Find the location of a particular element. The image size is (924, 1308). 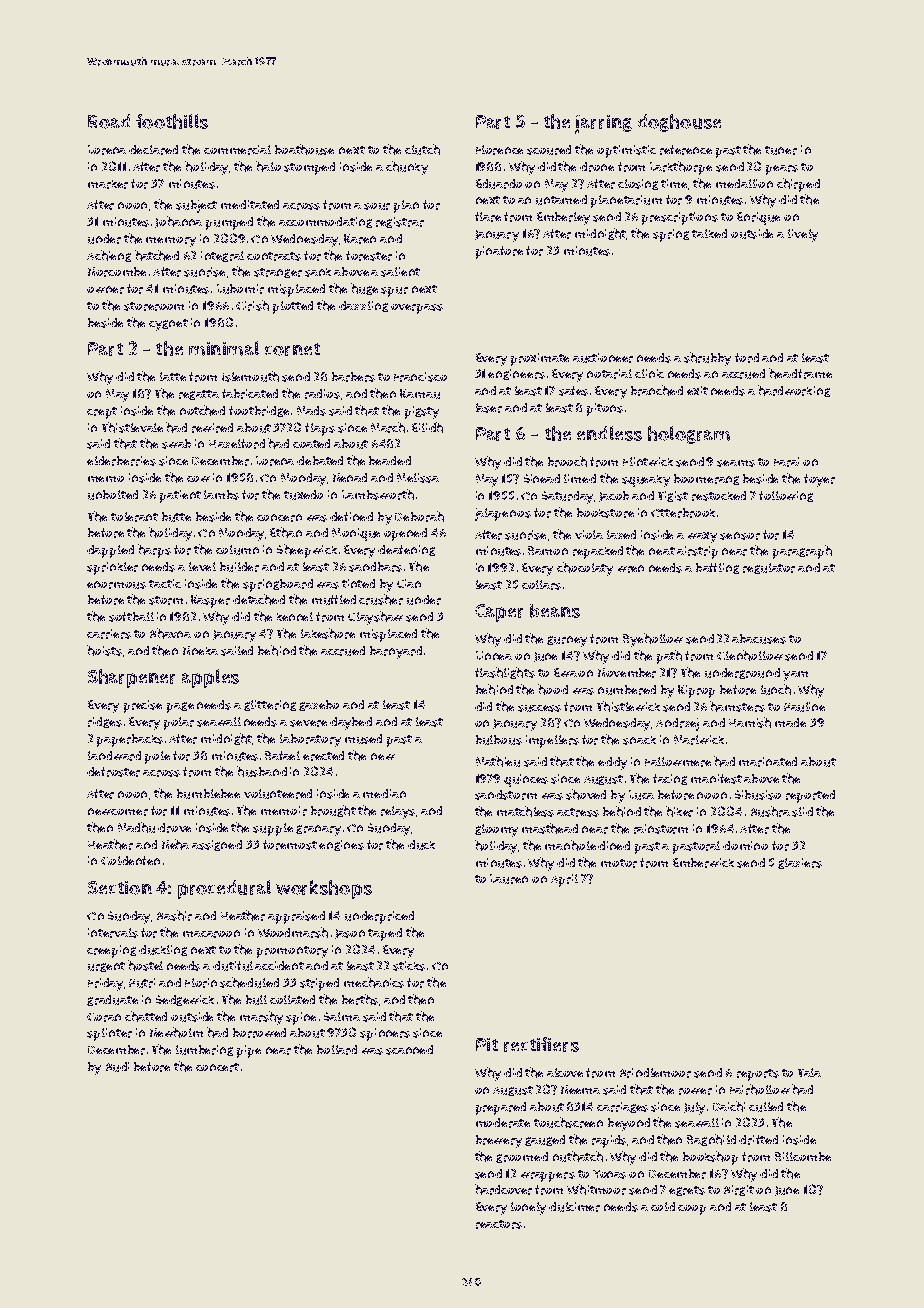

level is located at coordinates (202, 566).
